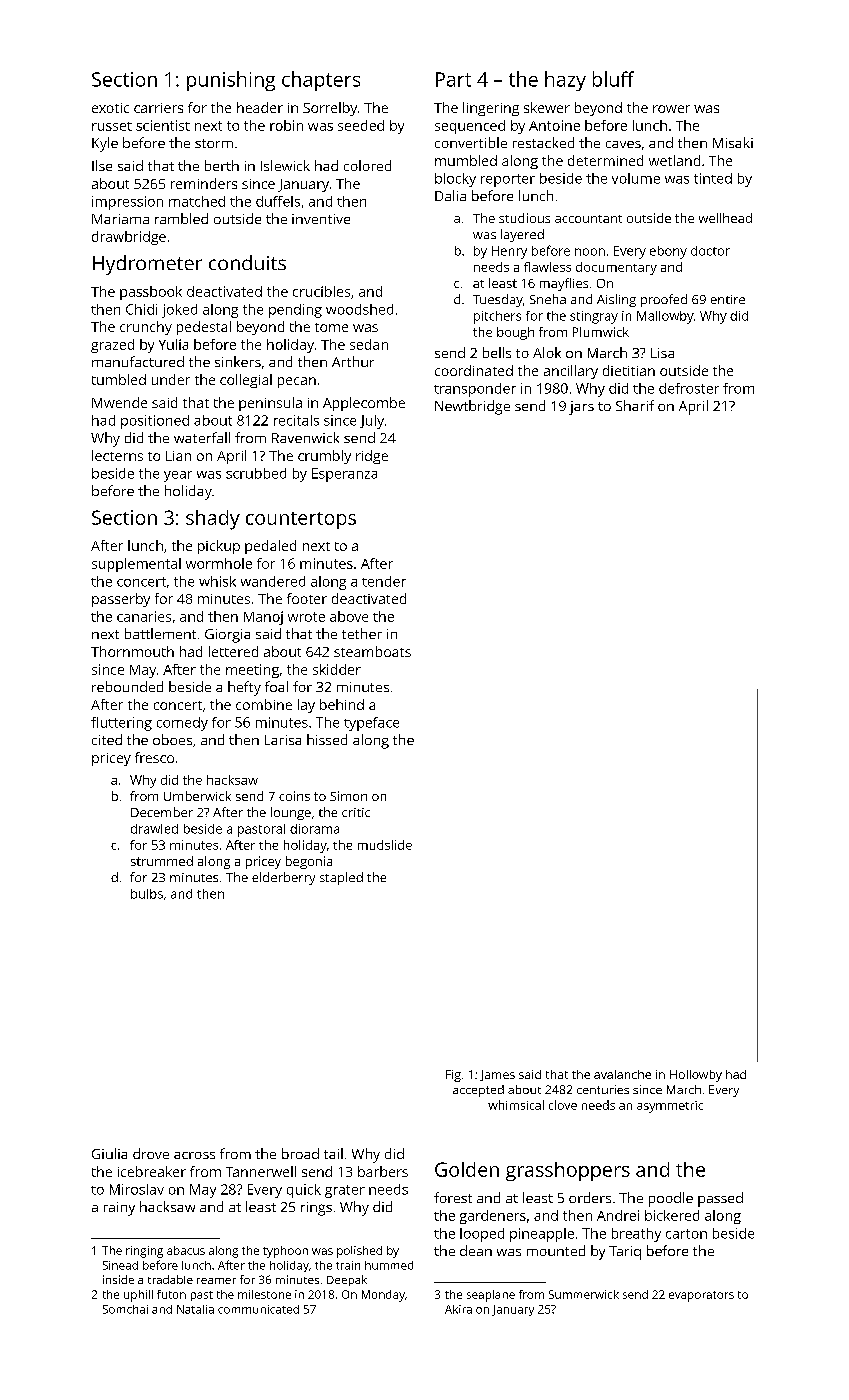 This screenshot has width=849, height=1400. What do you see at coordinates (216, 1281) in the screenshot?
I see `reamer` at bounding box center [216, 1281].
